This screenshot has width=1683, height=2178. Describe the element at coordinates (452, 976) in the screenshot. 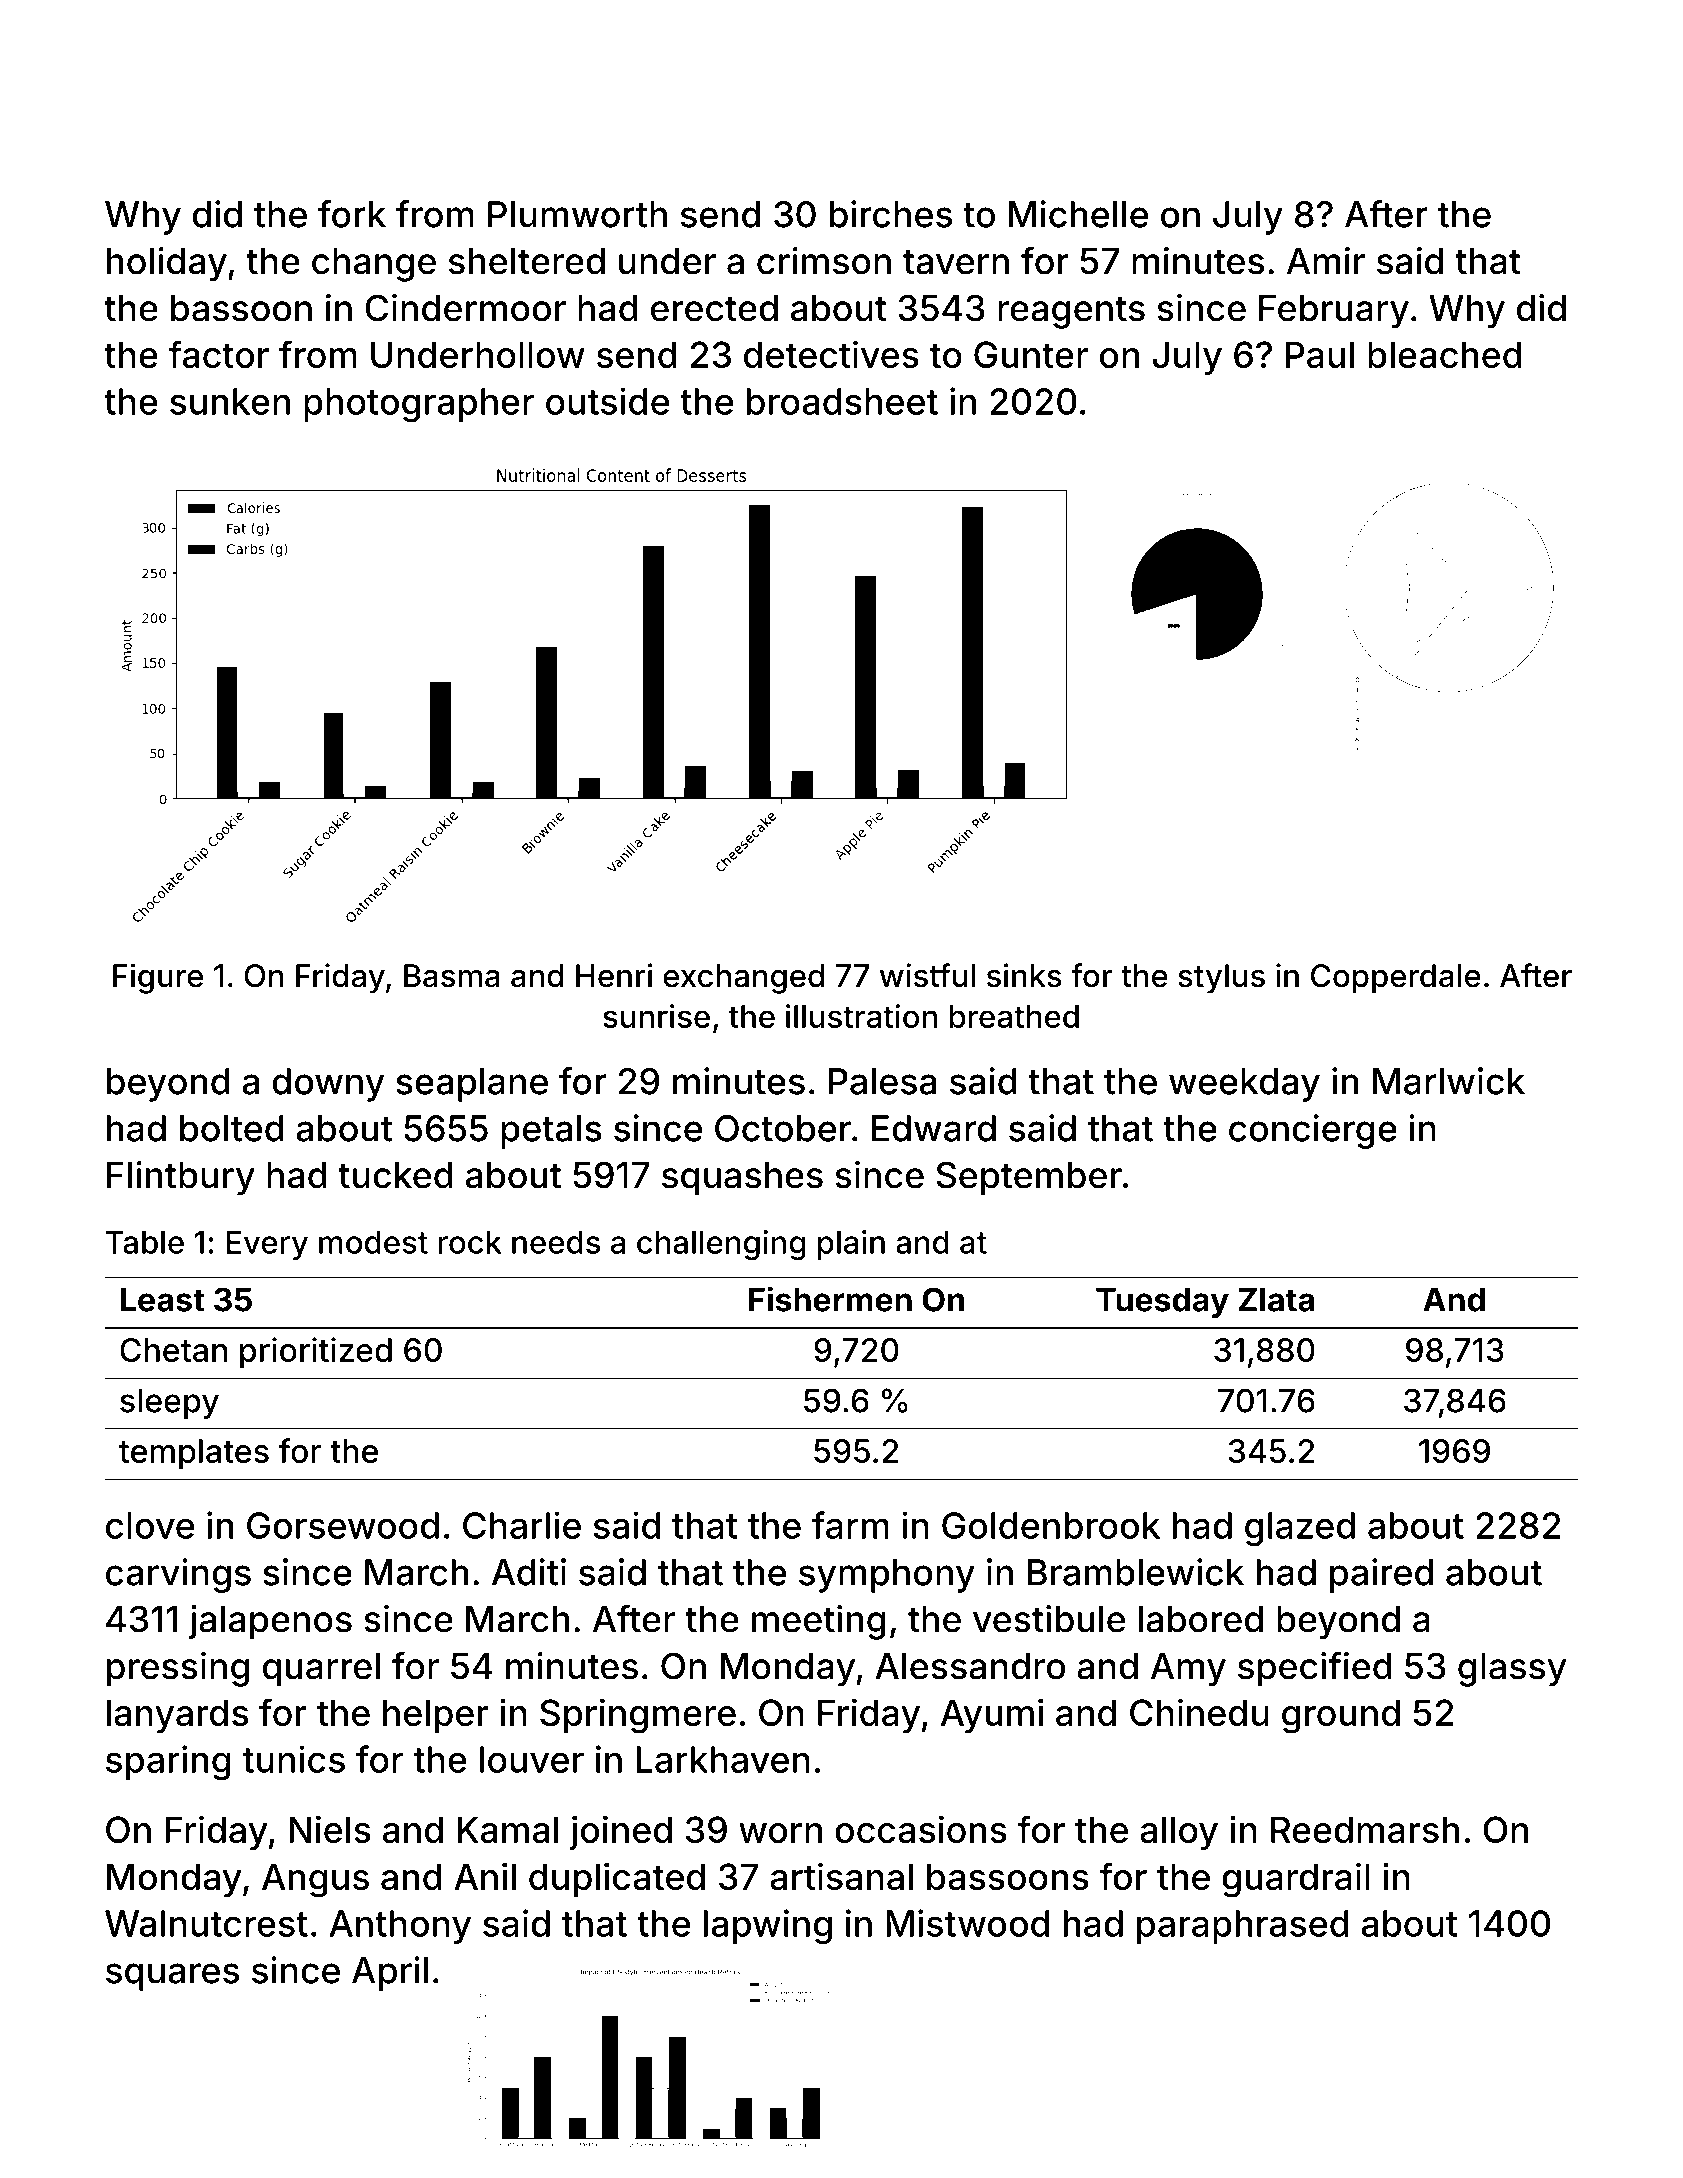

I see `Basma` at that location.
